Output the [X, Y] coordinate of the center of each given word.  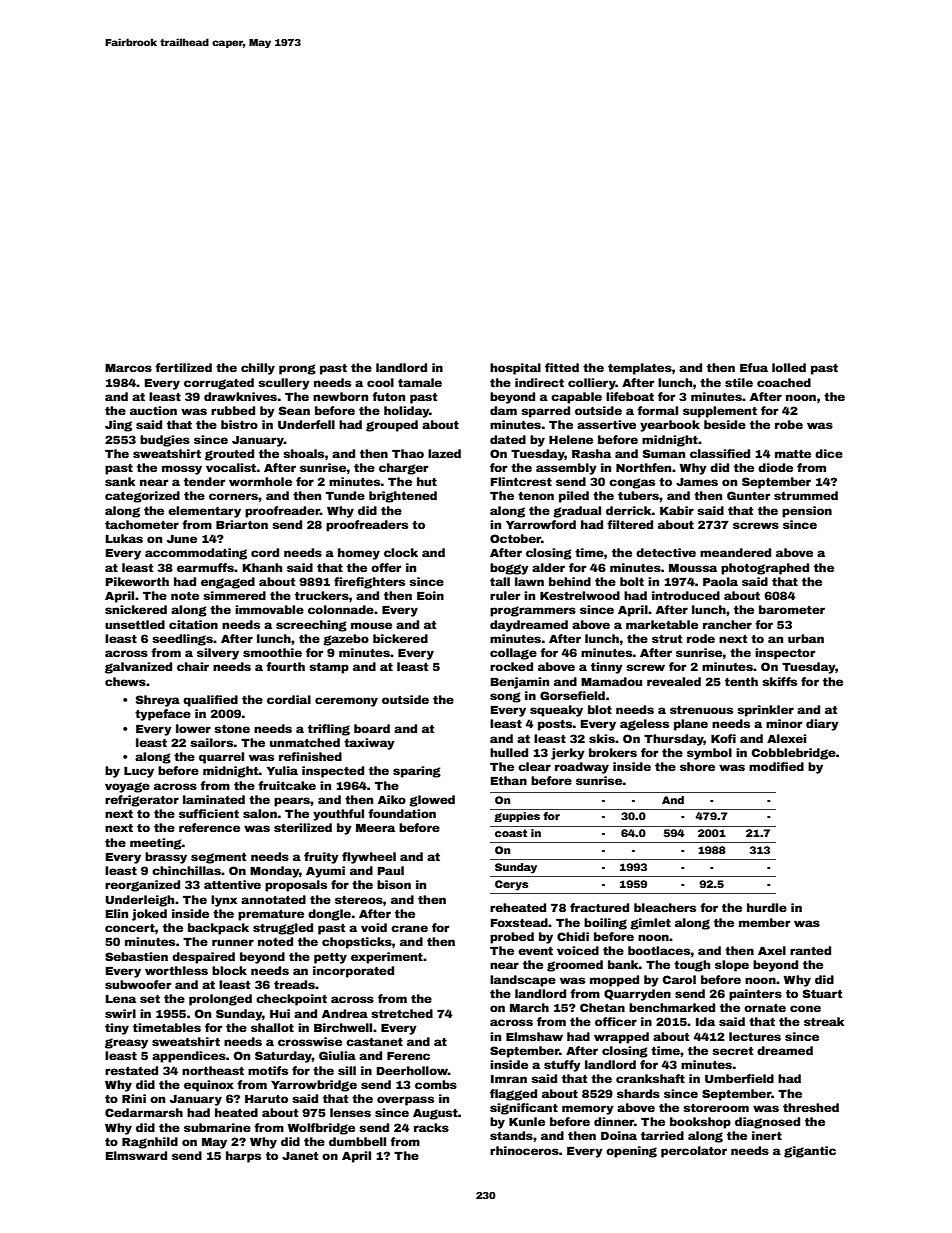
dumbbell [357, 1141]
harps [243, 1157]
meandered [735, 552]
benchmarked [672, 1007]
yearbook [670, 426]
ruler [505, 595]
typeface [163, 715]
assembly [566, 469]
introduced [686, 595]
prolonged [220, 1000]
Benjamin [520, 683]
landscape [523, 981]
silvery [218, 654]
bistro [239, 424]
